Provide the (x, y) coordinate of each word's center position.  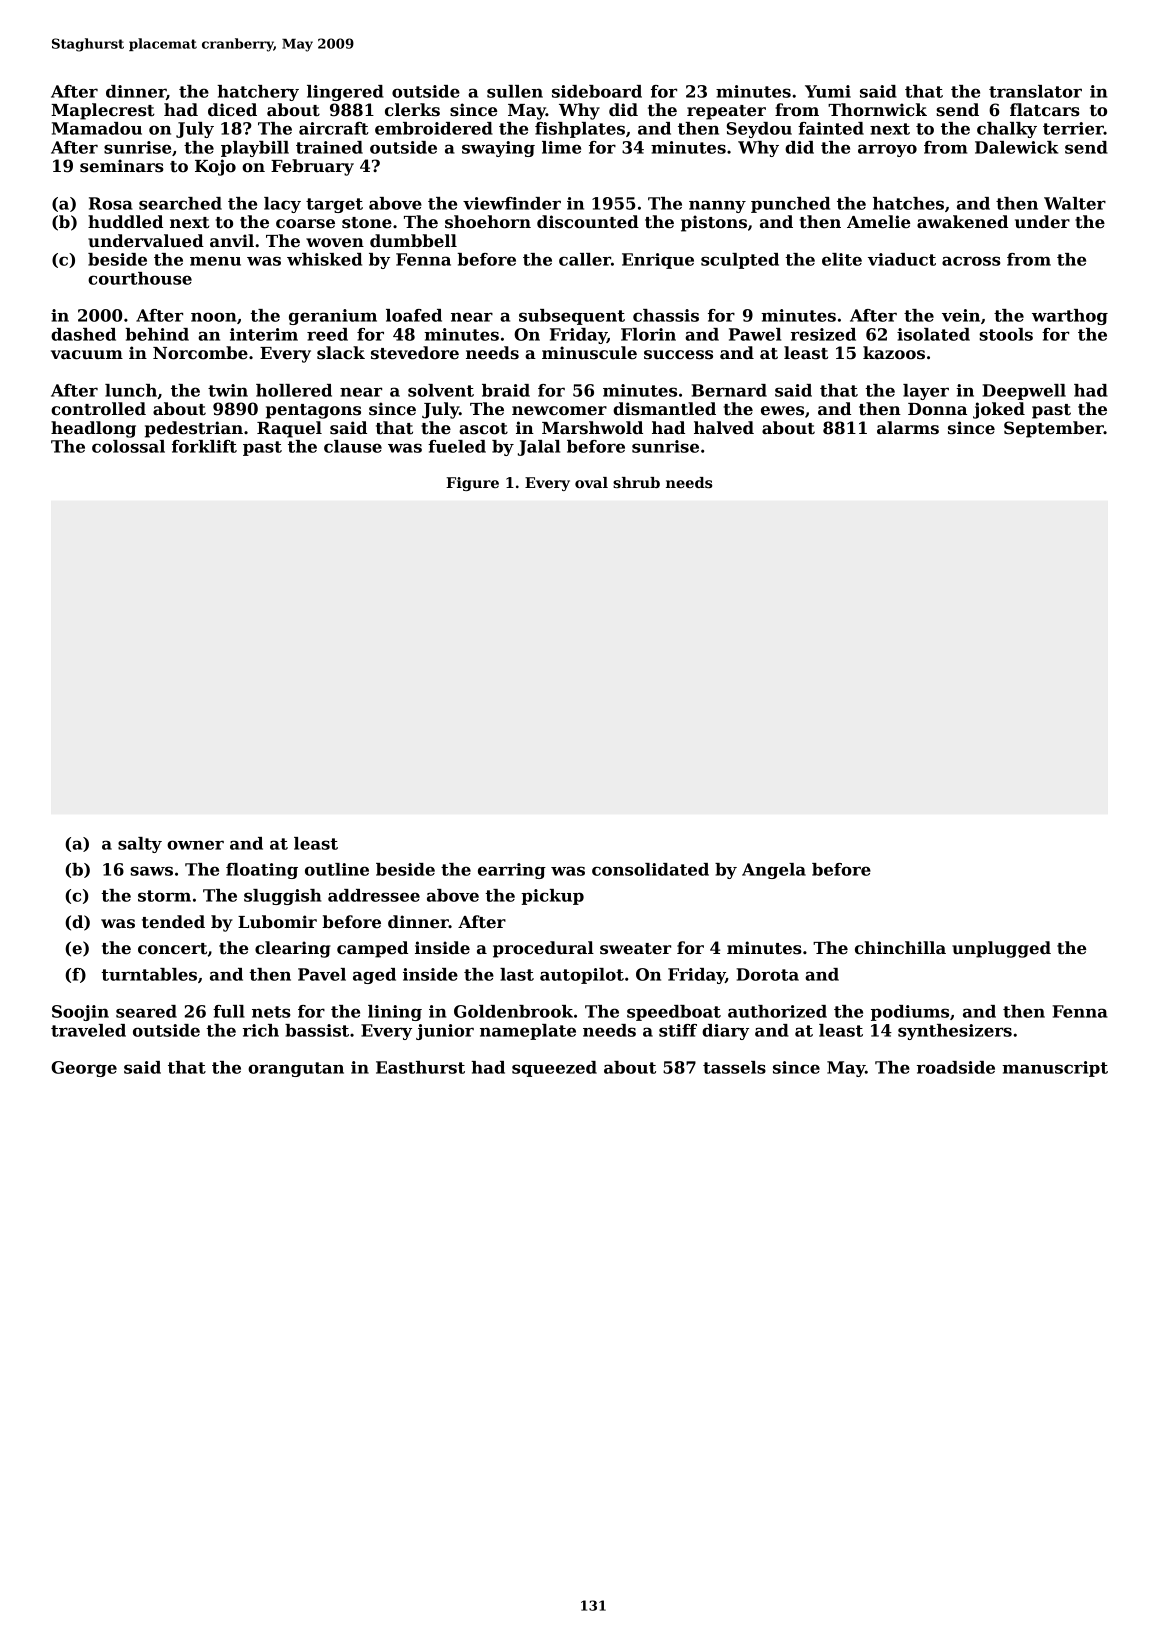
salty (140, 845)
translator (1035, 91)
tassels (734, 1067)
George (84, 1069)
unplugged (1001, 949)
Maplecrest (103, 111)
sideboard (597, 91)
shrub (636, 482)
